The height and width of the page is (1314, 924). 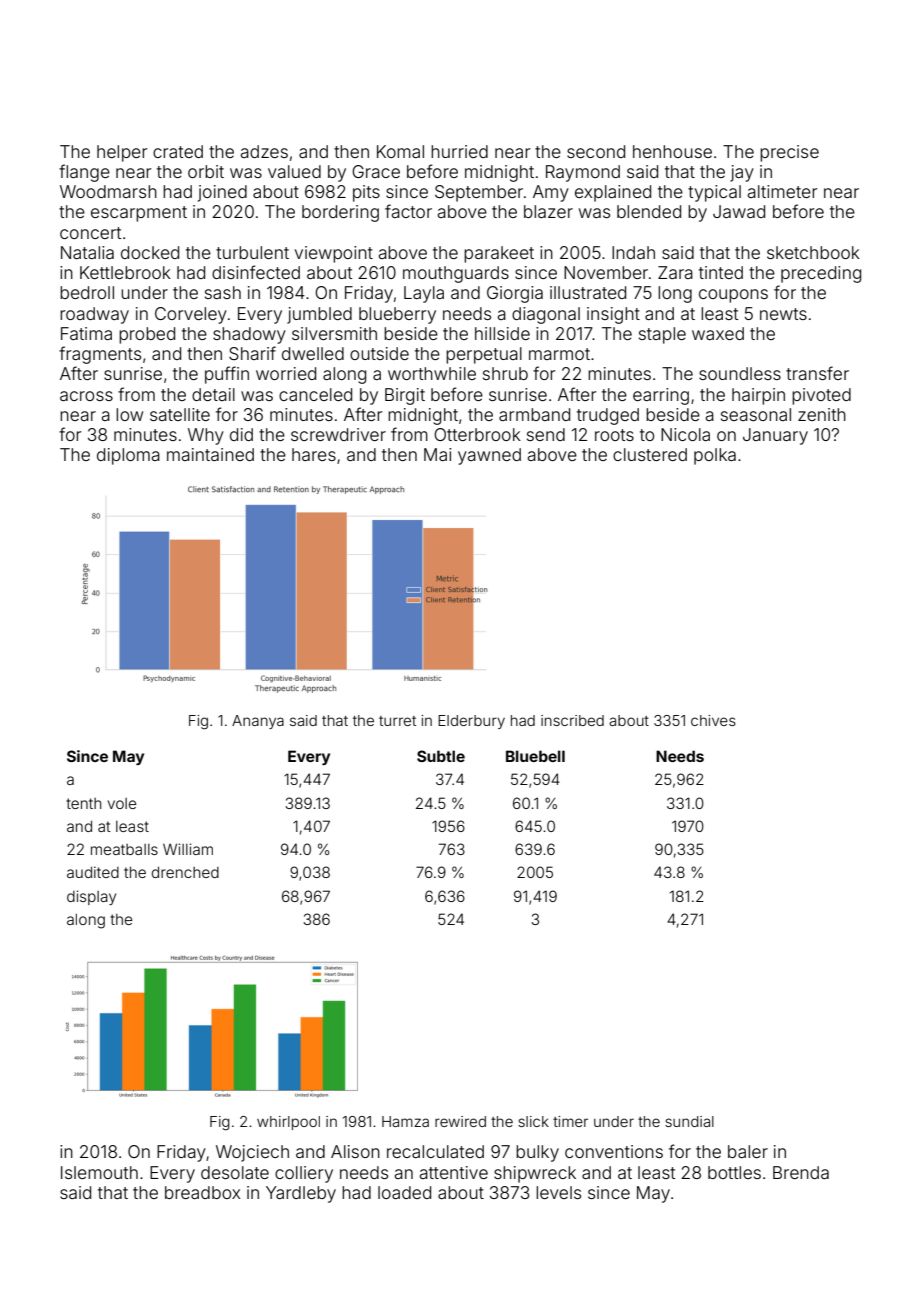 What do you see at coordinates (570, 1121) in the page?
I see `timer` at bounding box center [570, 1121].
